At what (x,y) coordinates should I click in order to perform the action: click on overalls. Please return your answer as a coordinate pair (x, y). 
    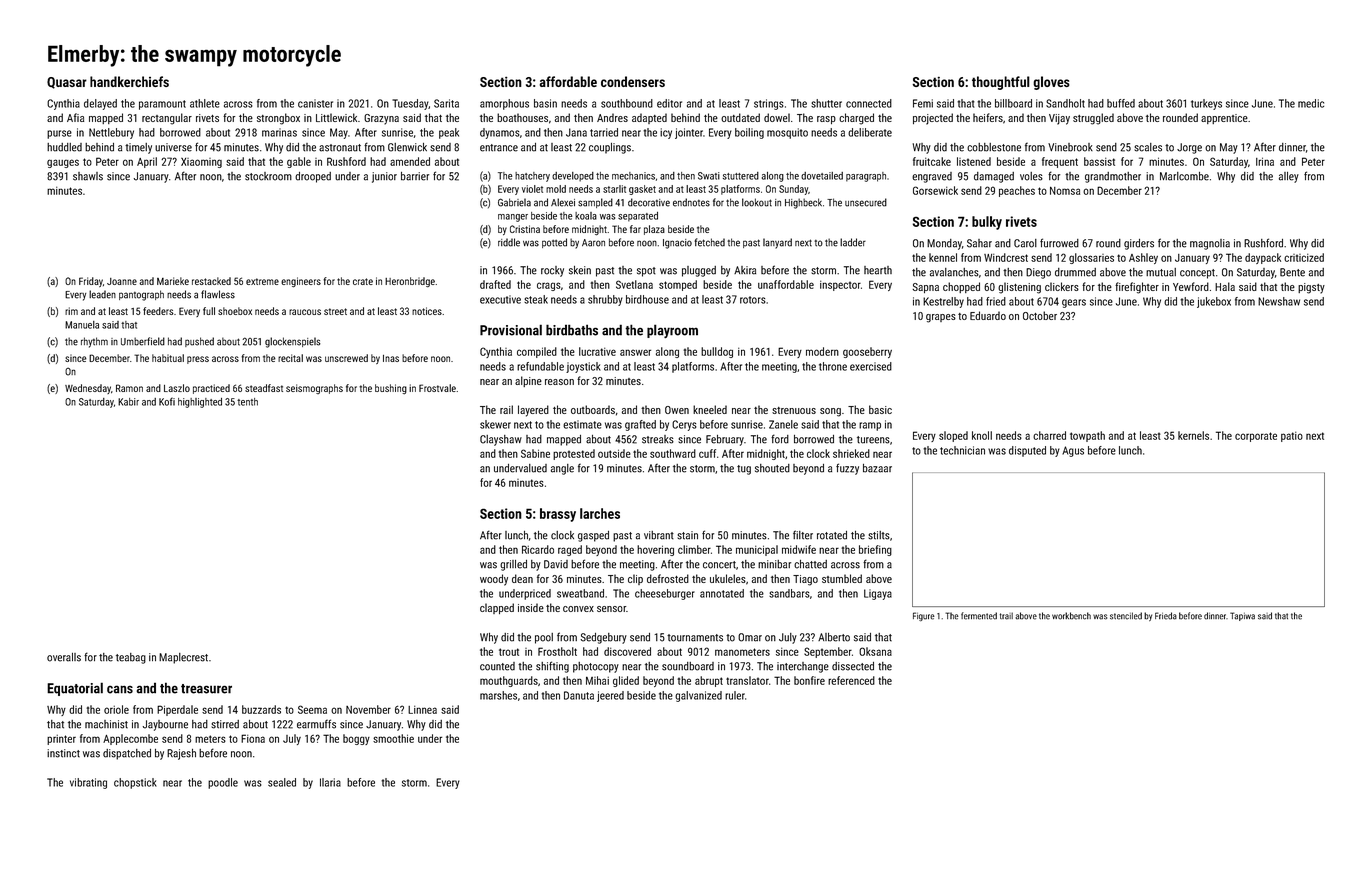
    Looking at the image, I should click on (64, 657).
